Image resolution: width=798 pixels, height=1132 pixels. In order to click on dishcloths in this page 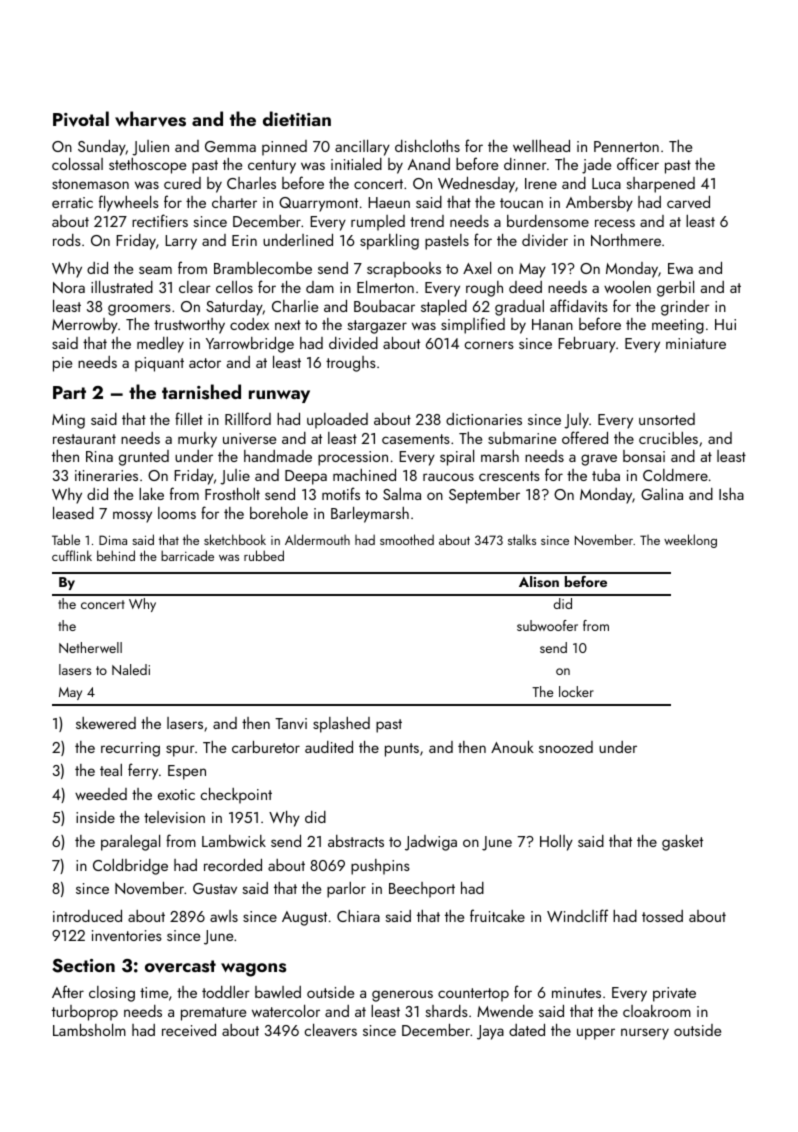, I will do `click(427, 146)`.
